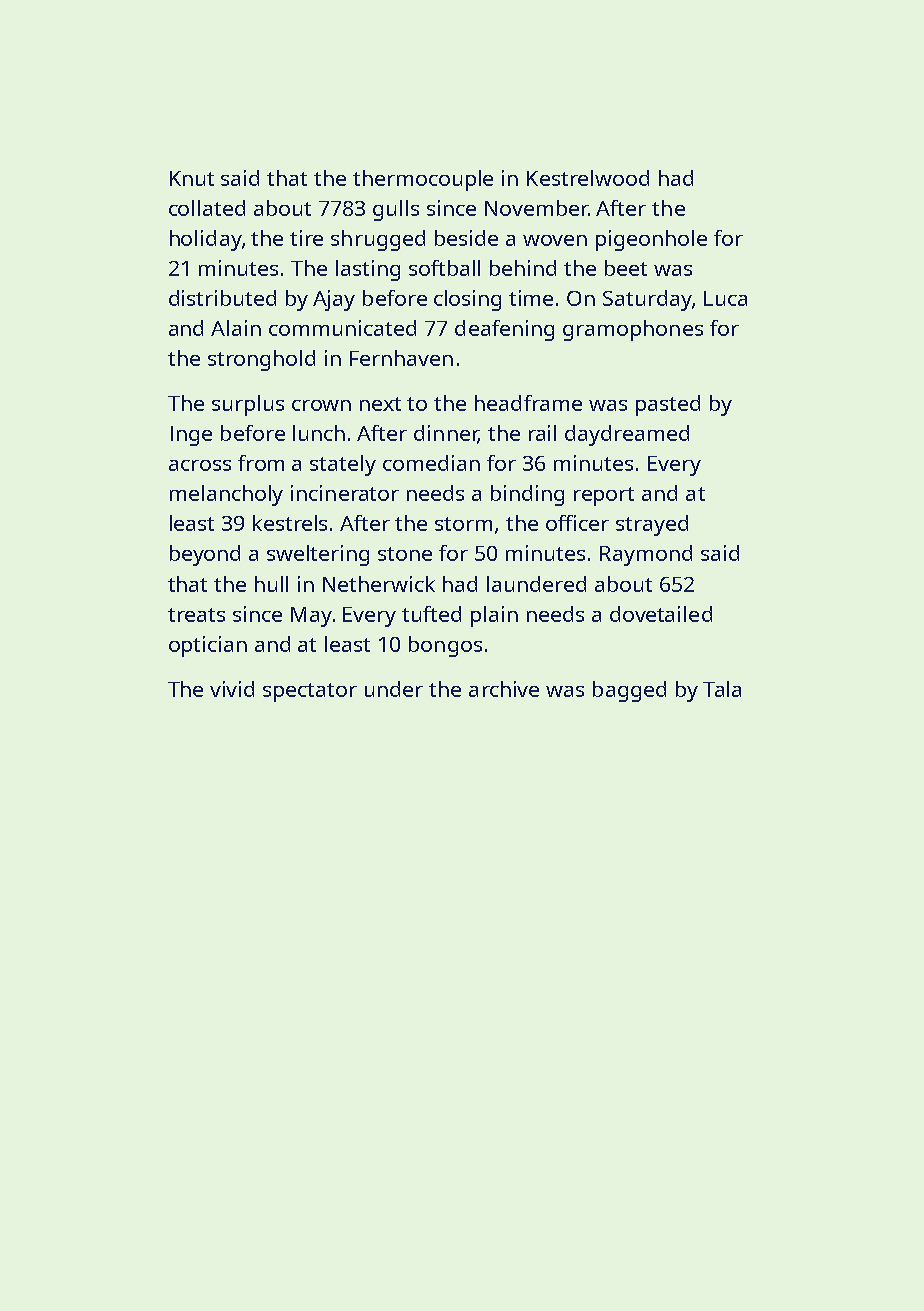 Image resolution: width=924 pixels, height=1311 pixels. Describe the element at coordinates (431, 463) in the document. I see `comedian` at that location.
